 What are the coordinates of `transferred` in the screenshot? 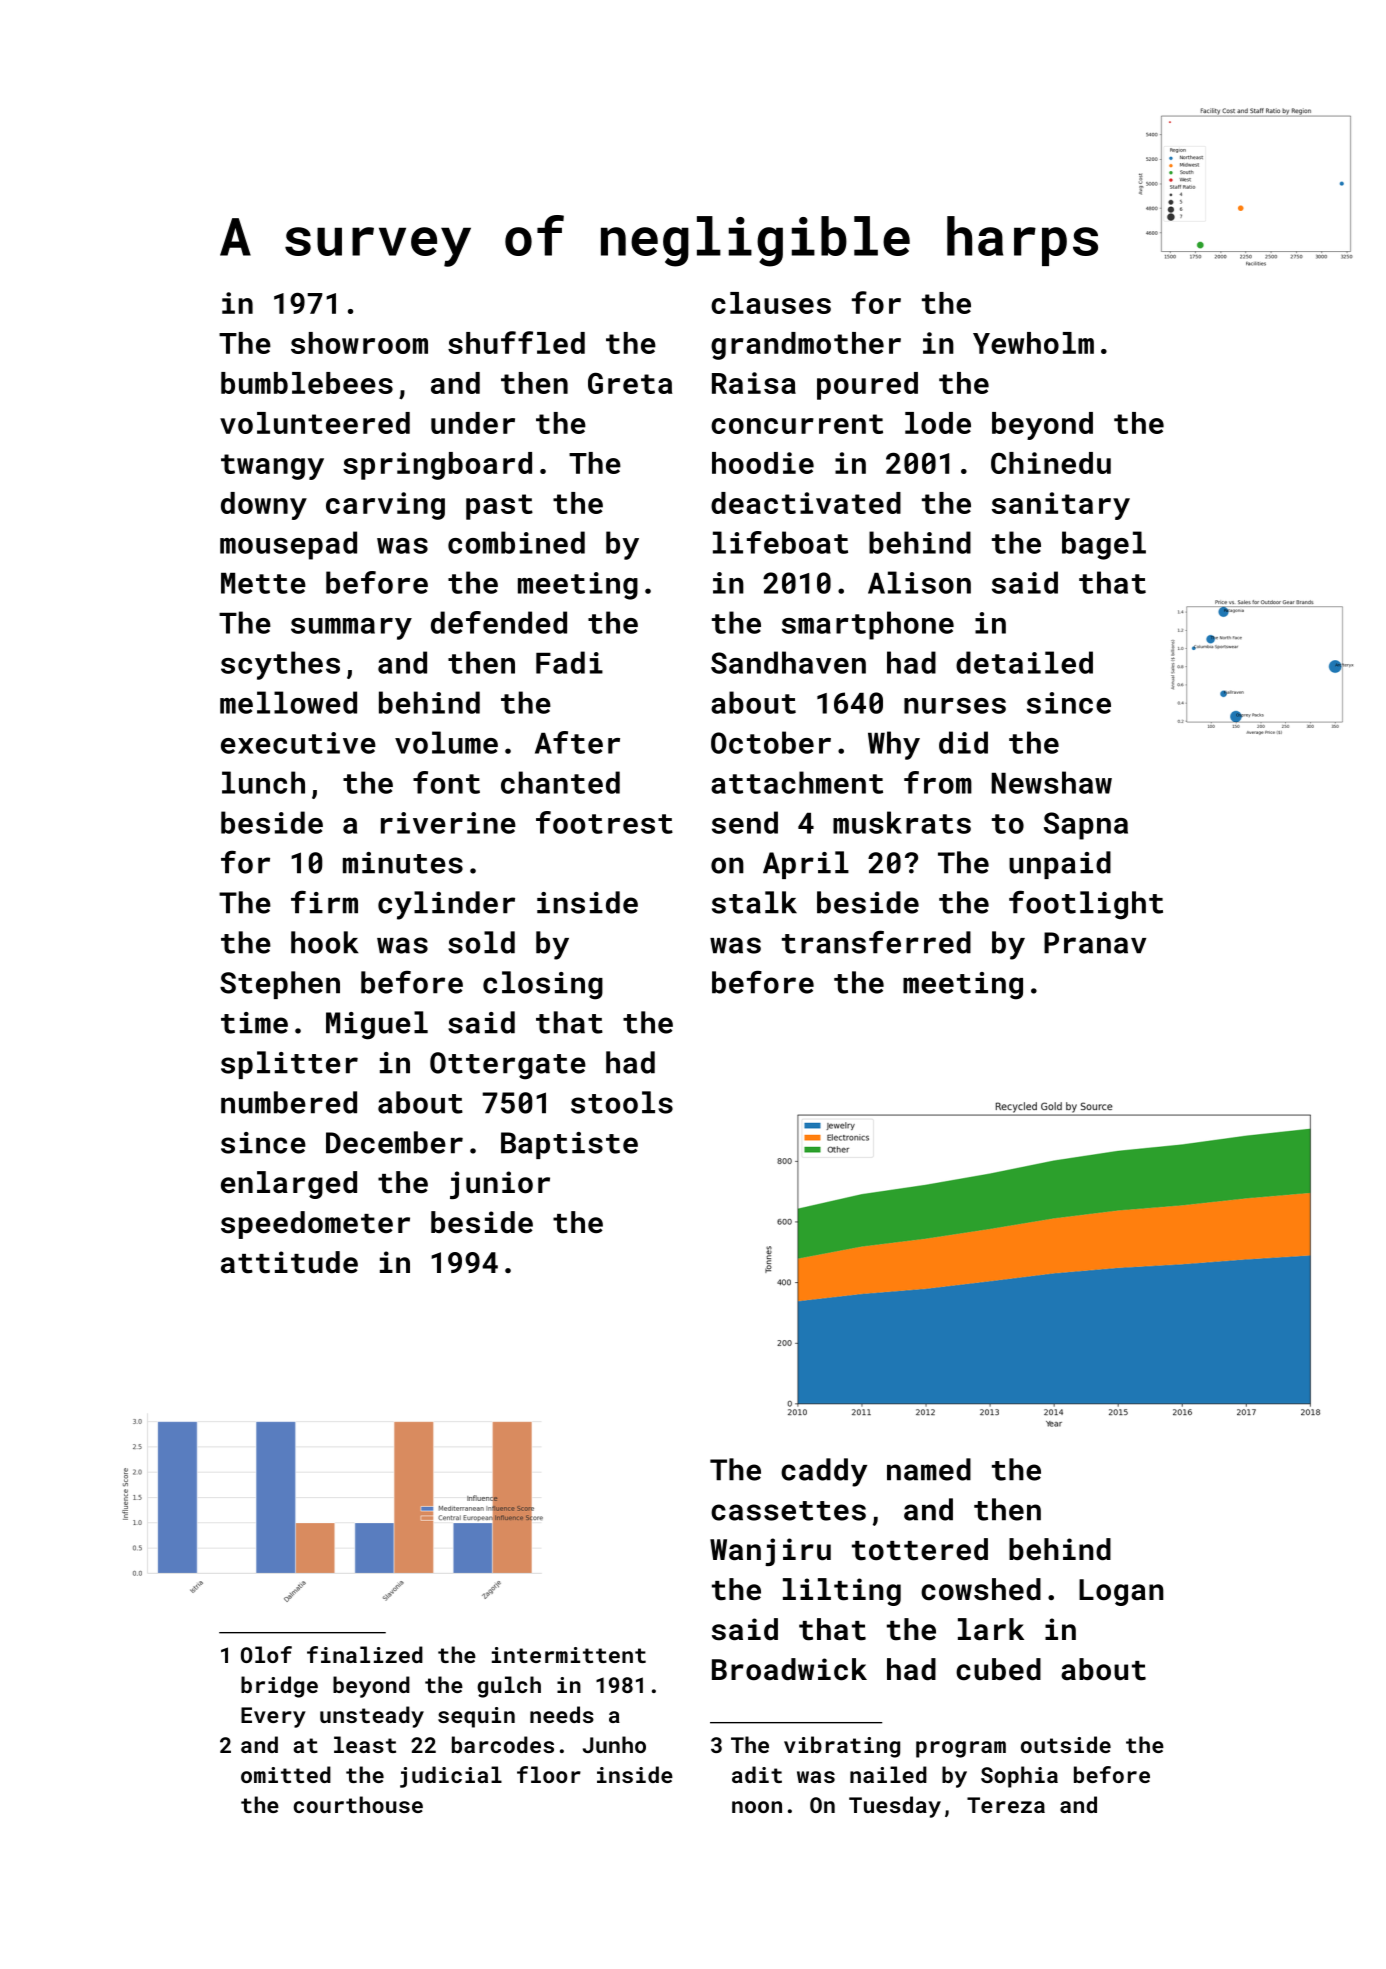 It's located at (876, 942).
